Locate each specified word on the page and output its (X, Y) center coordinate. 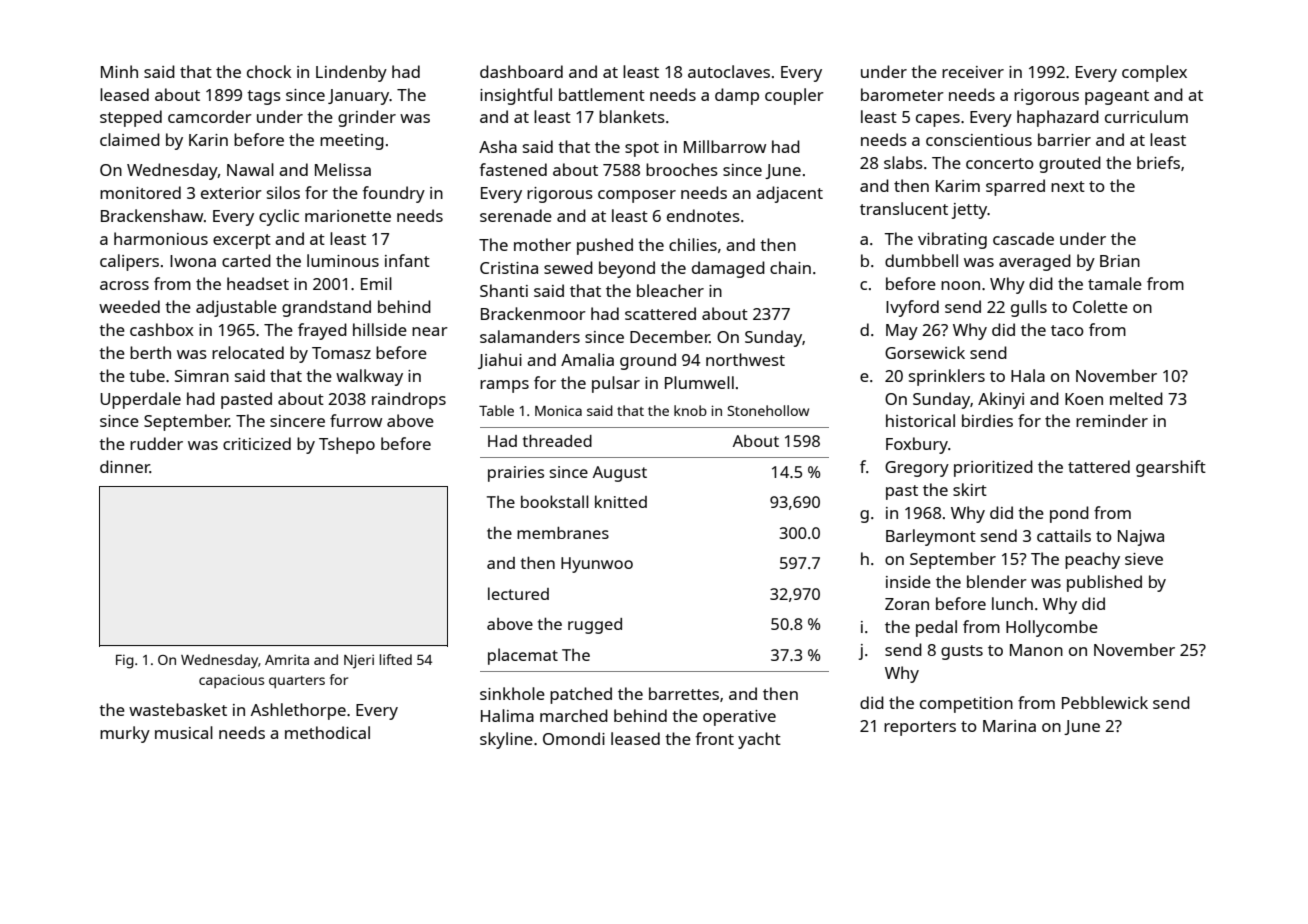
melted (1136, 398)
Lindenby (351, 73)
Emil (376, 283)
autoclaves (729, 71)
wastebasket (178, 709)
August (620, 474)
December (670, 336)
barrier (1064, 139)
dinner (125, 466)
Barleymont (931, 537)
